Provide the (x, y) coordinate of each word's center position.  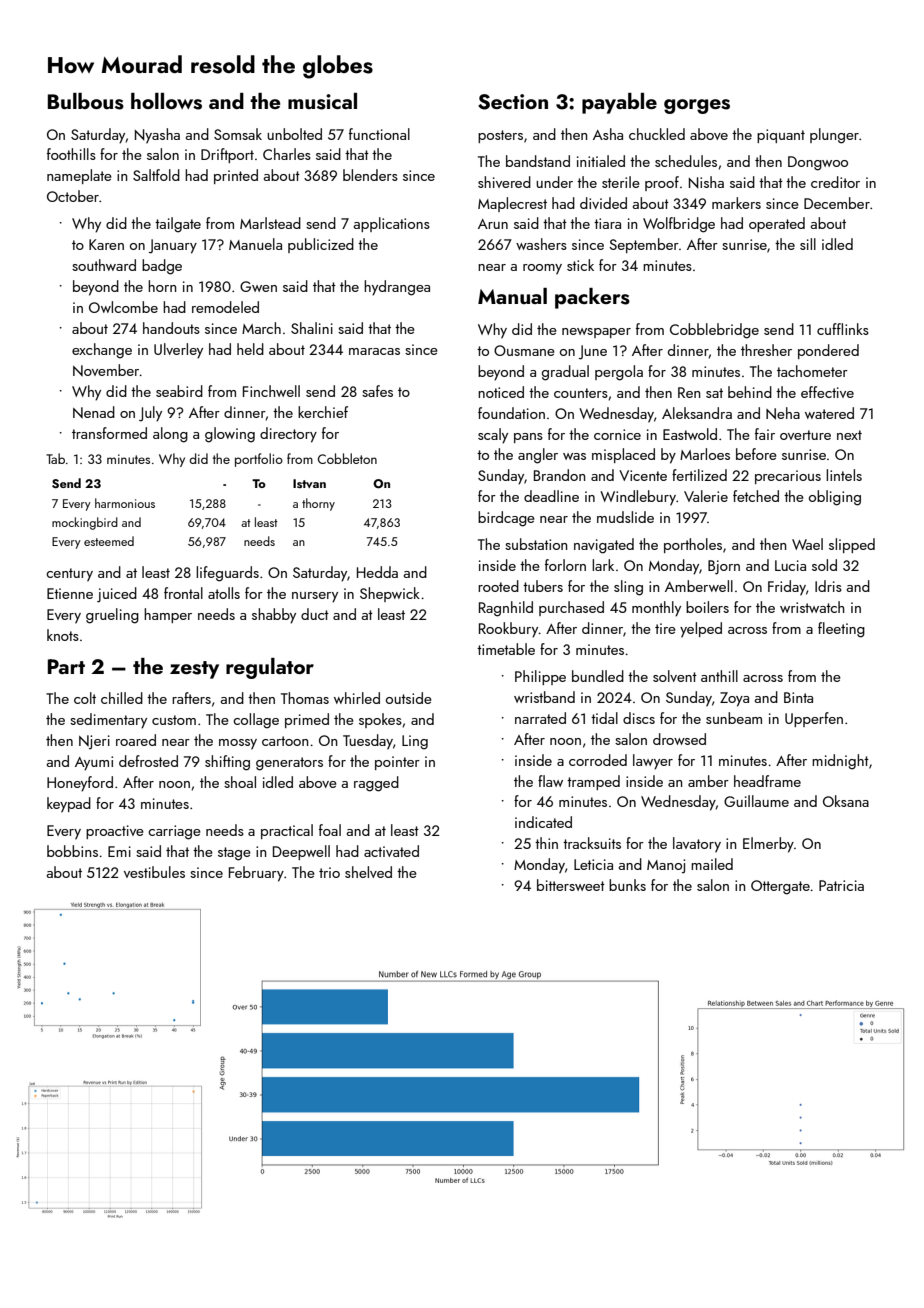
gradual (565, 373)
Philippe (540, 677)
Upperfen (814, 719)
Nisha (706, 182)
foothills (71, 154)
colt (85, 698)
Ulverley (178, 351)
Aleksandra (697, 413)
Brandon (559, 475)
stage (234, 854)
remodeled (225, 307)
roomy (542, 269)
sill (808, 244)
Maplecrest (512, 204)
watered (829, 413)
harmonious (125, 503)
